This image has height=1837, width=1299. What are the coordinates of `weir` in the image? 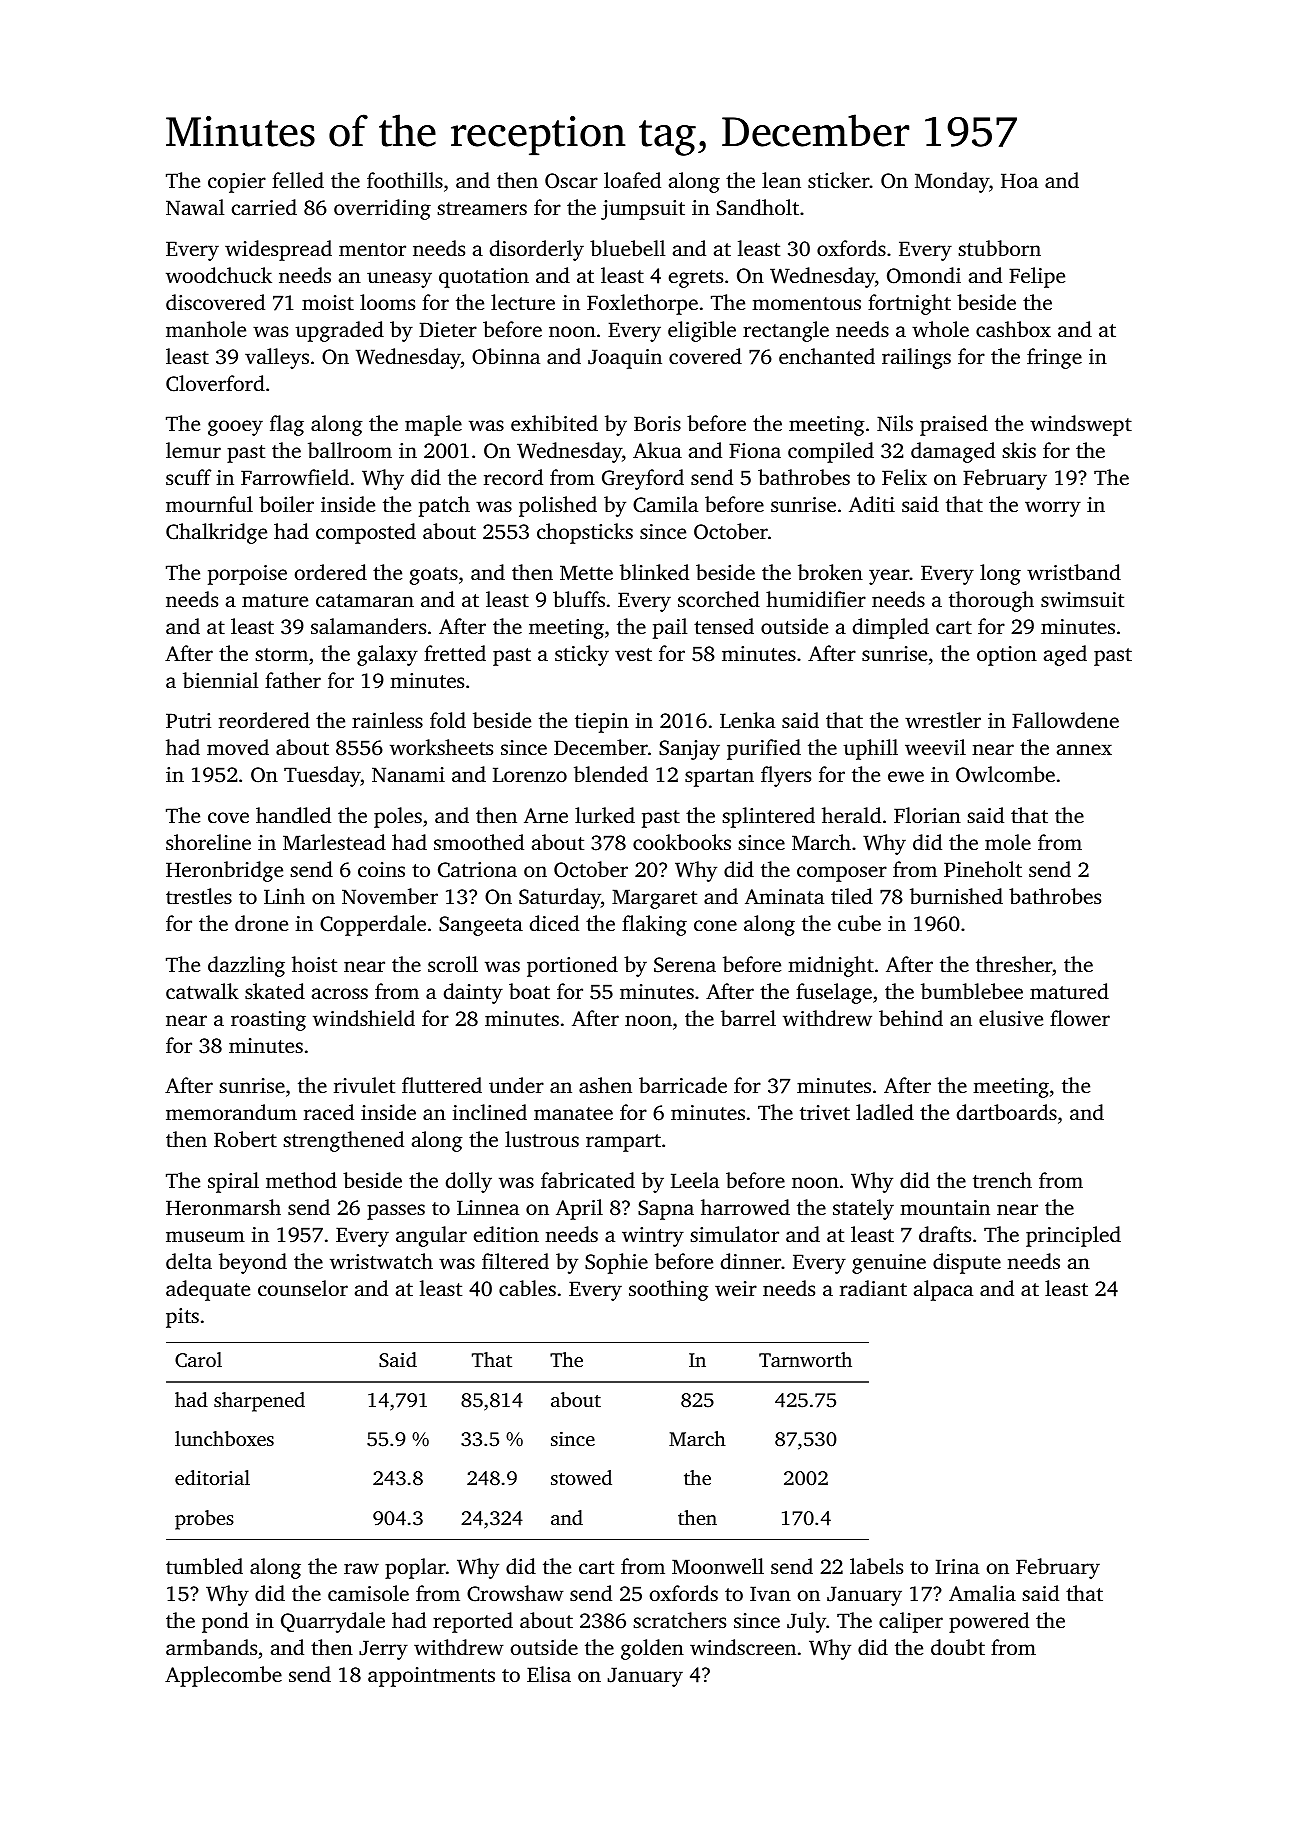 It's located at (736, 1288).
